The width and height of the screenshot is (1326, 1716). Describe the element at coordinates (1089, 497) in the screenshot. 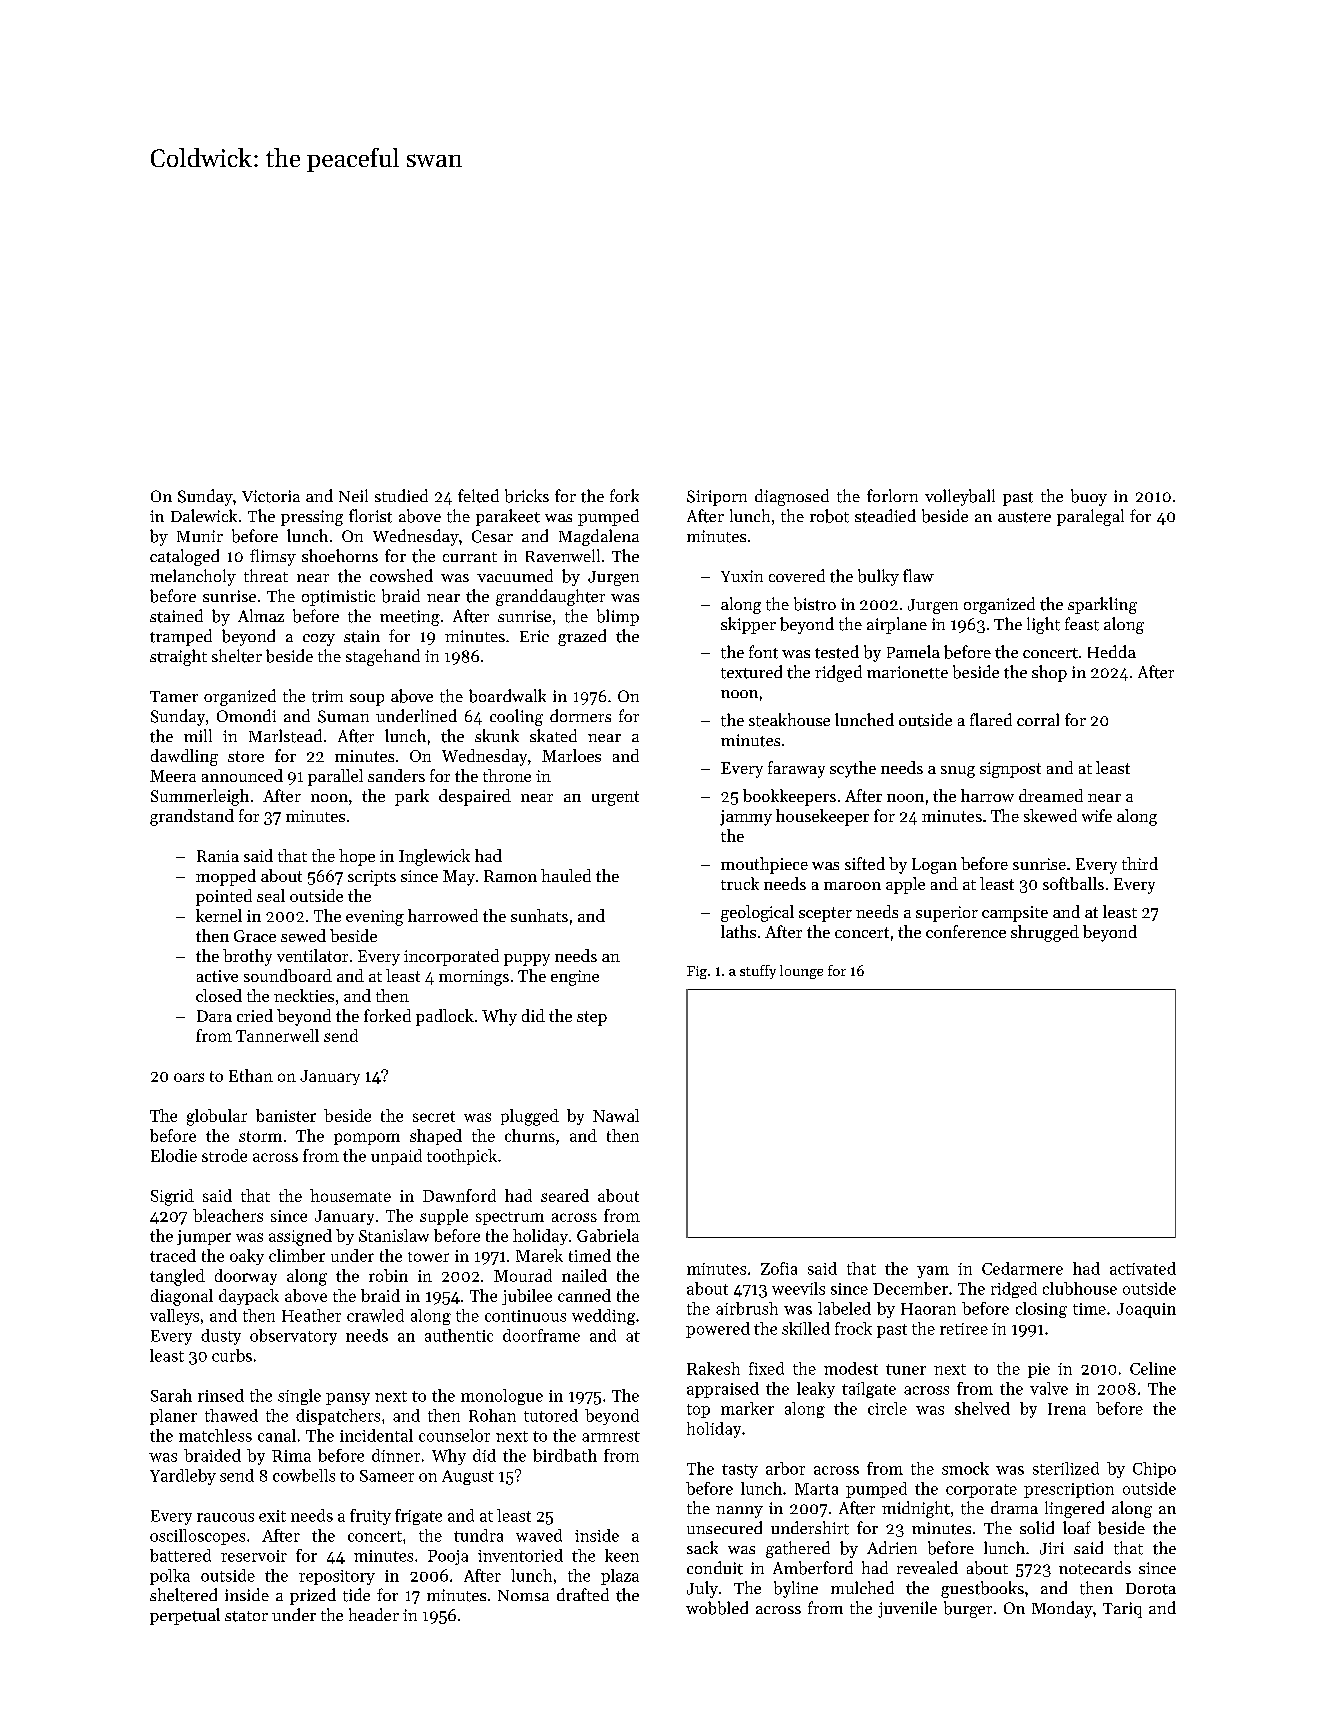

I see `buoy` at that location.
